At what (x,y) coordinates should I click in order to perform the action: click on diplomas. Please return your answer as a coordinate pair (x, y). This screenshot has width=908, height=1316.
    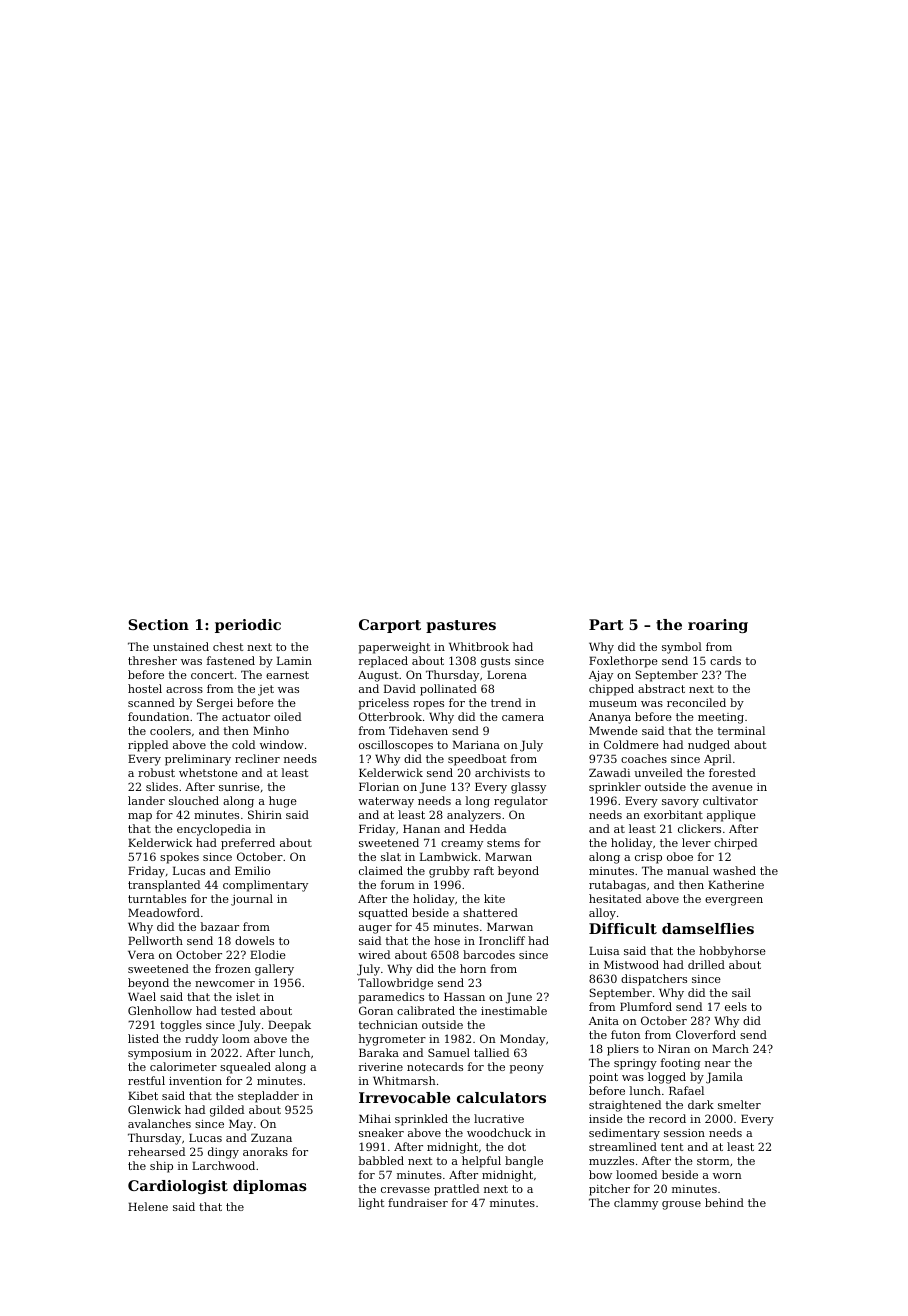
    Looking at the image, I should click on (270, 1187).
